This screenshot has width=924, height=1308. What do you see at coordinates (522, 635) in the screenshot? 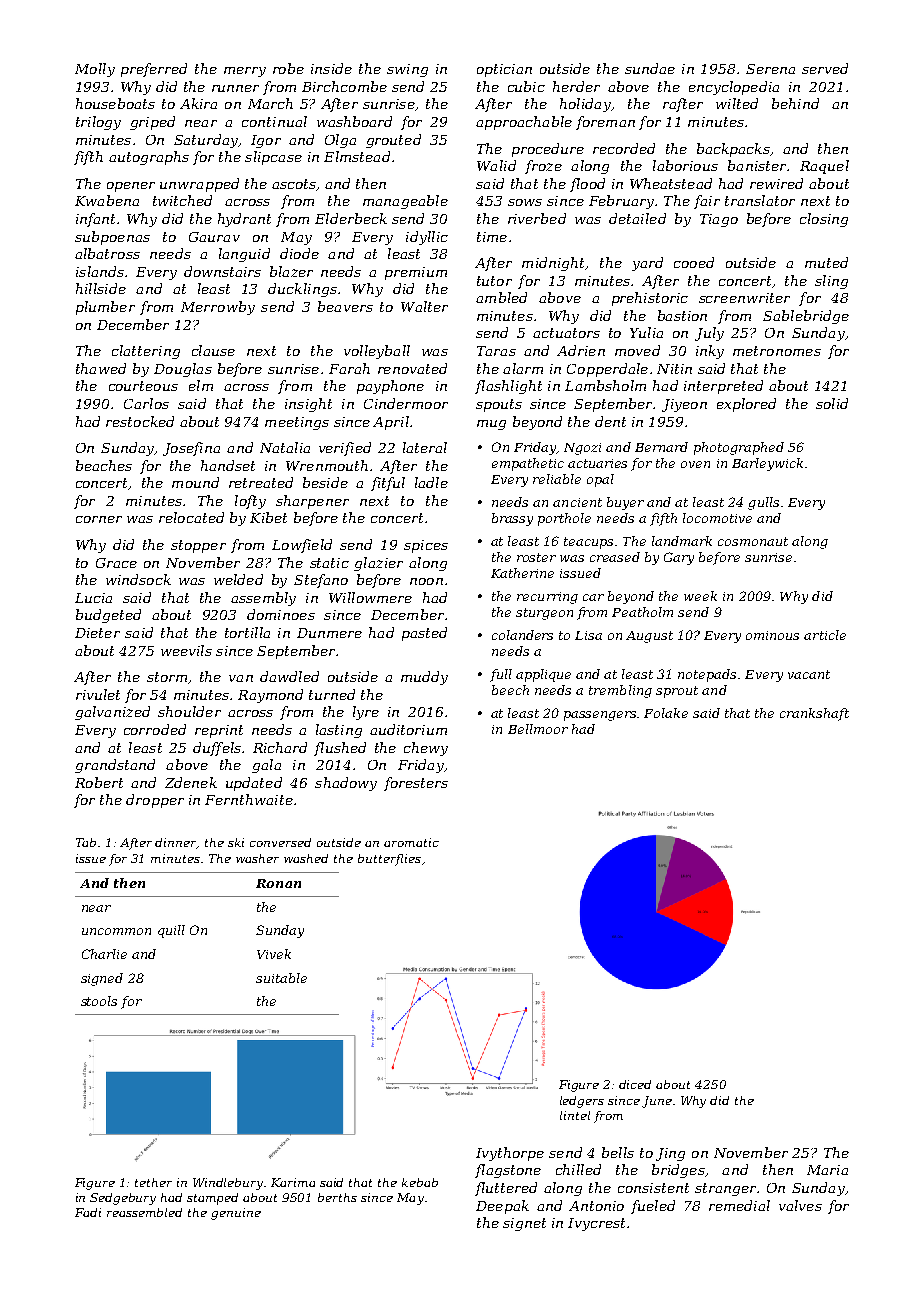
I see `colanders` at bounding box center [522, 635].
